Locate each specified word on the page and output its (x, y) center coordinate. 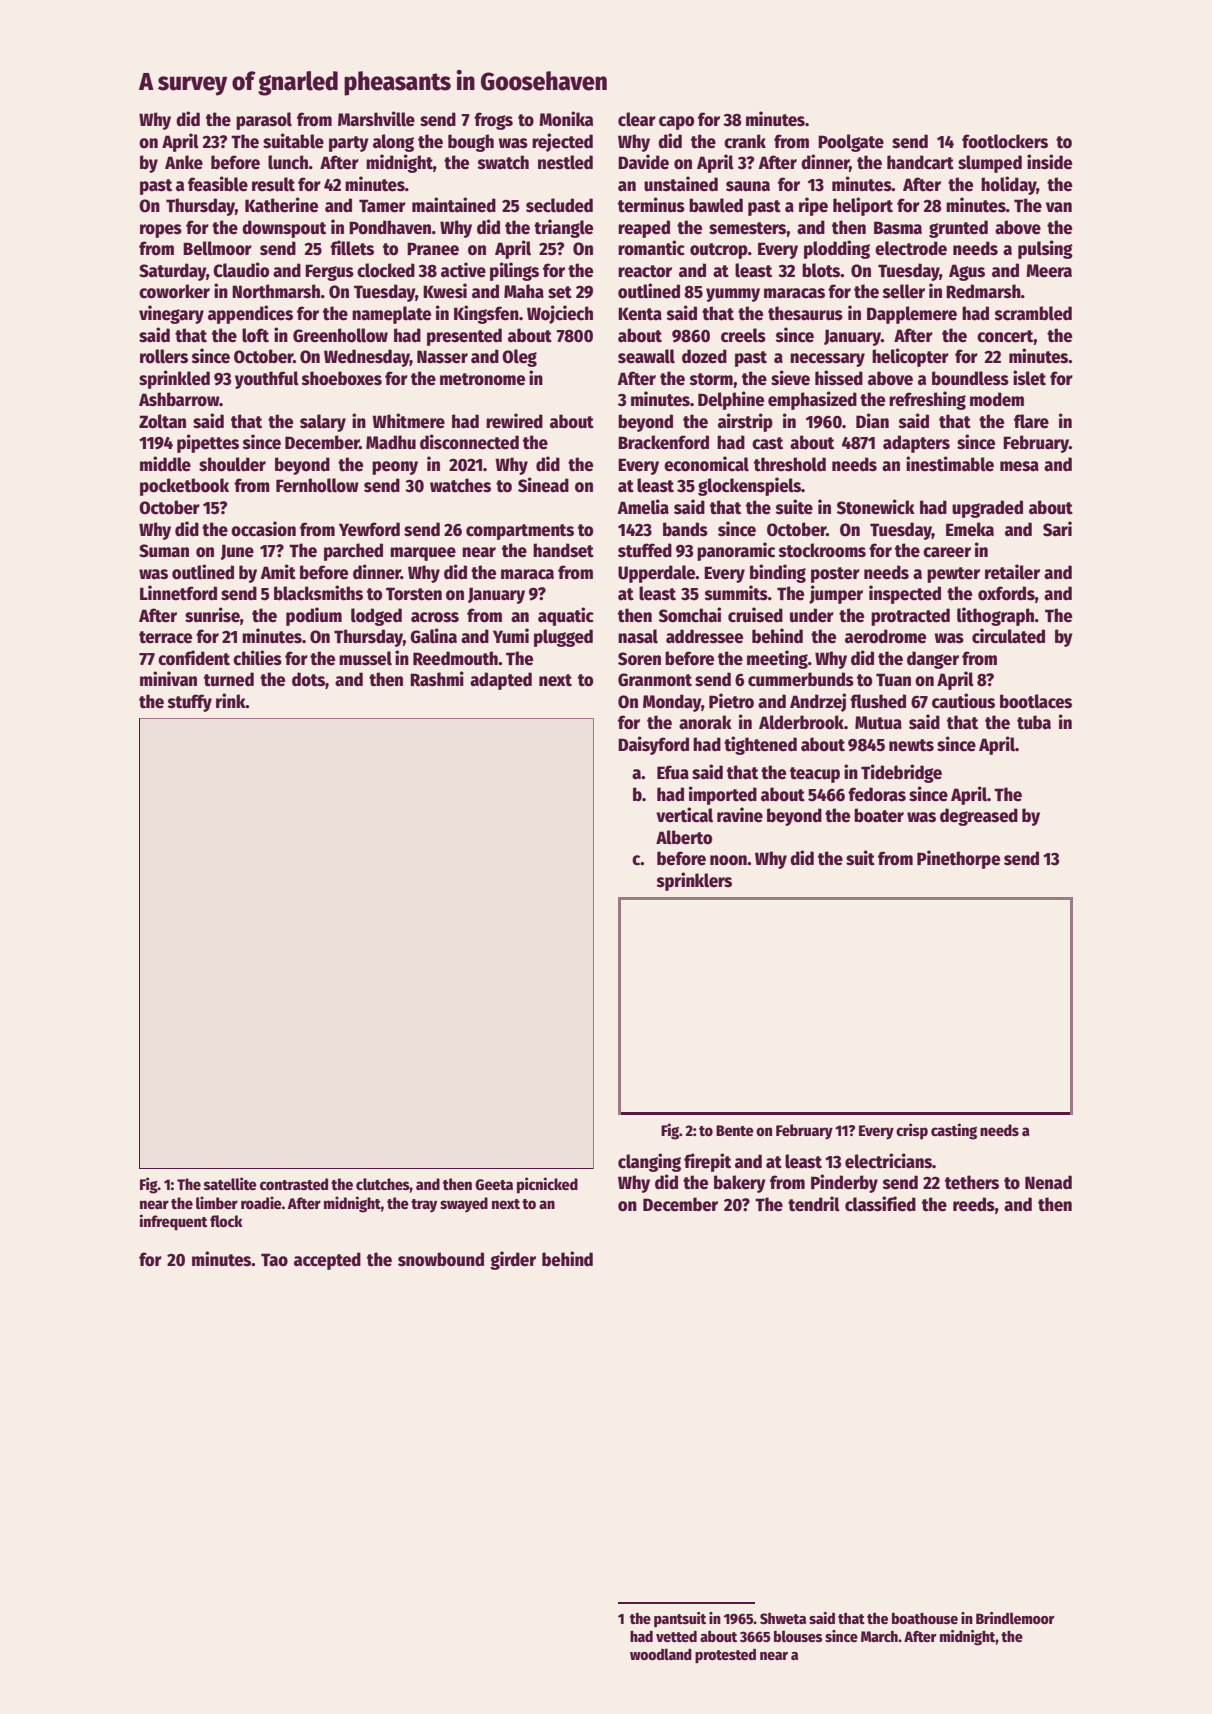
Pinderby (844, 1183)
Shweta (783, 1618)
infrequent (174, 1222)
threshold (790, 464)
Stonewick (876, 507)
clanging (649, 1162)
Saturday (172, 272)
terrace (165, 637)
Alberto (684, 837)
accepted (327, 1261)
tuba (1034, 722)
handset (563, 550)
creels (743, 335)
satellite (230, 1183)
